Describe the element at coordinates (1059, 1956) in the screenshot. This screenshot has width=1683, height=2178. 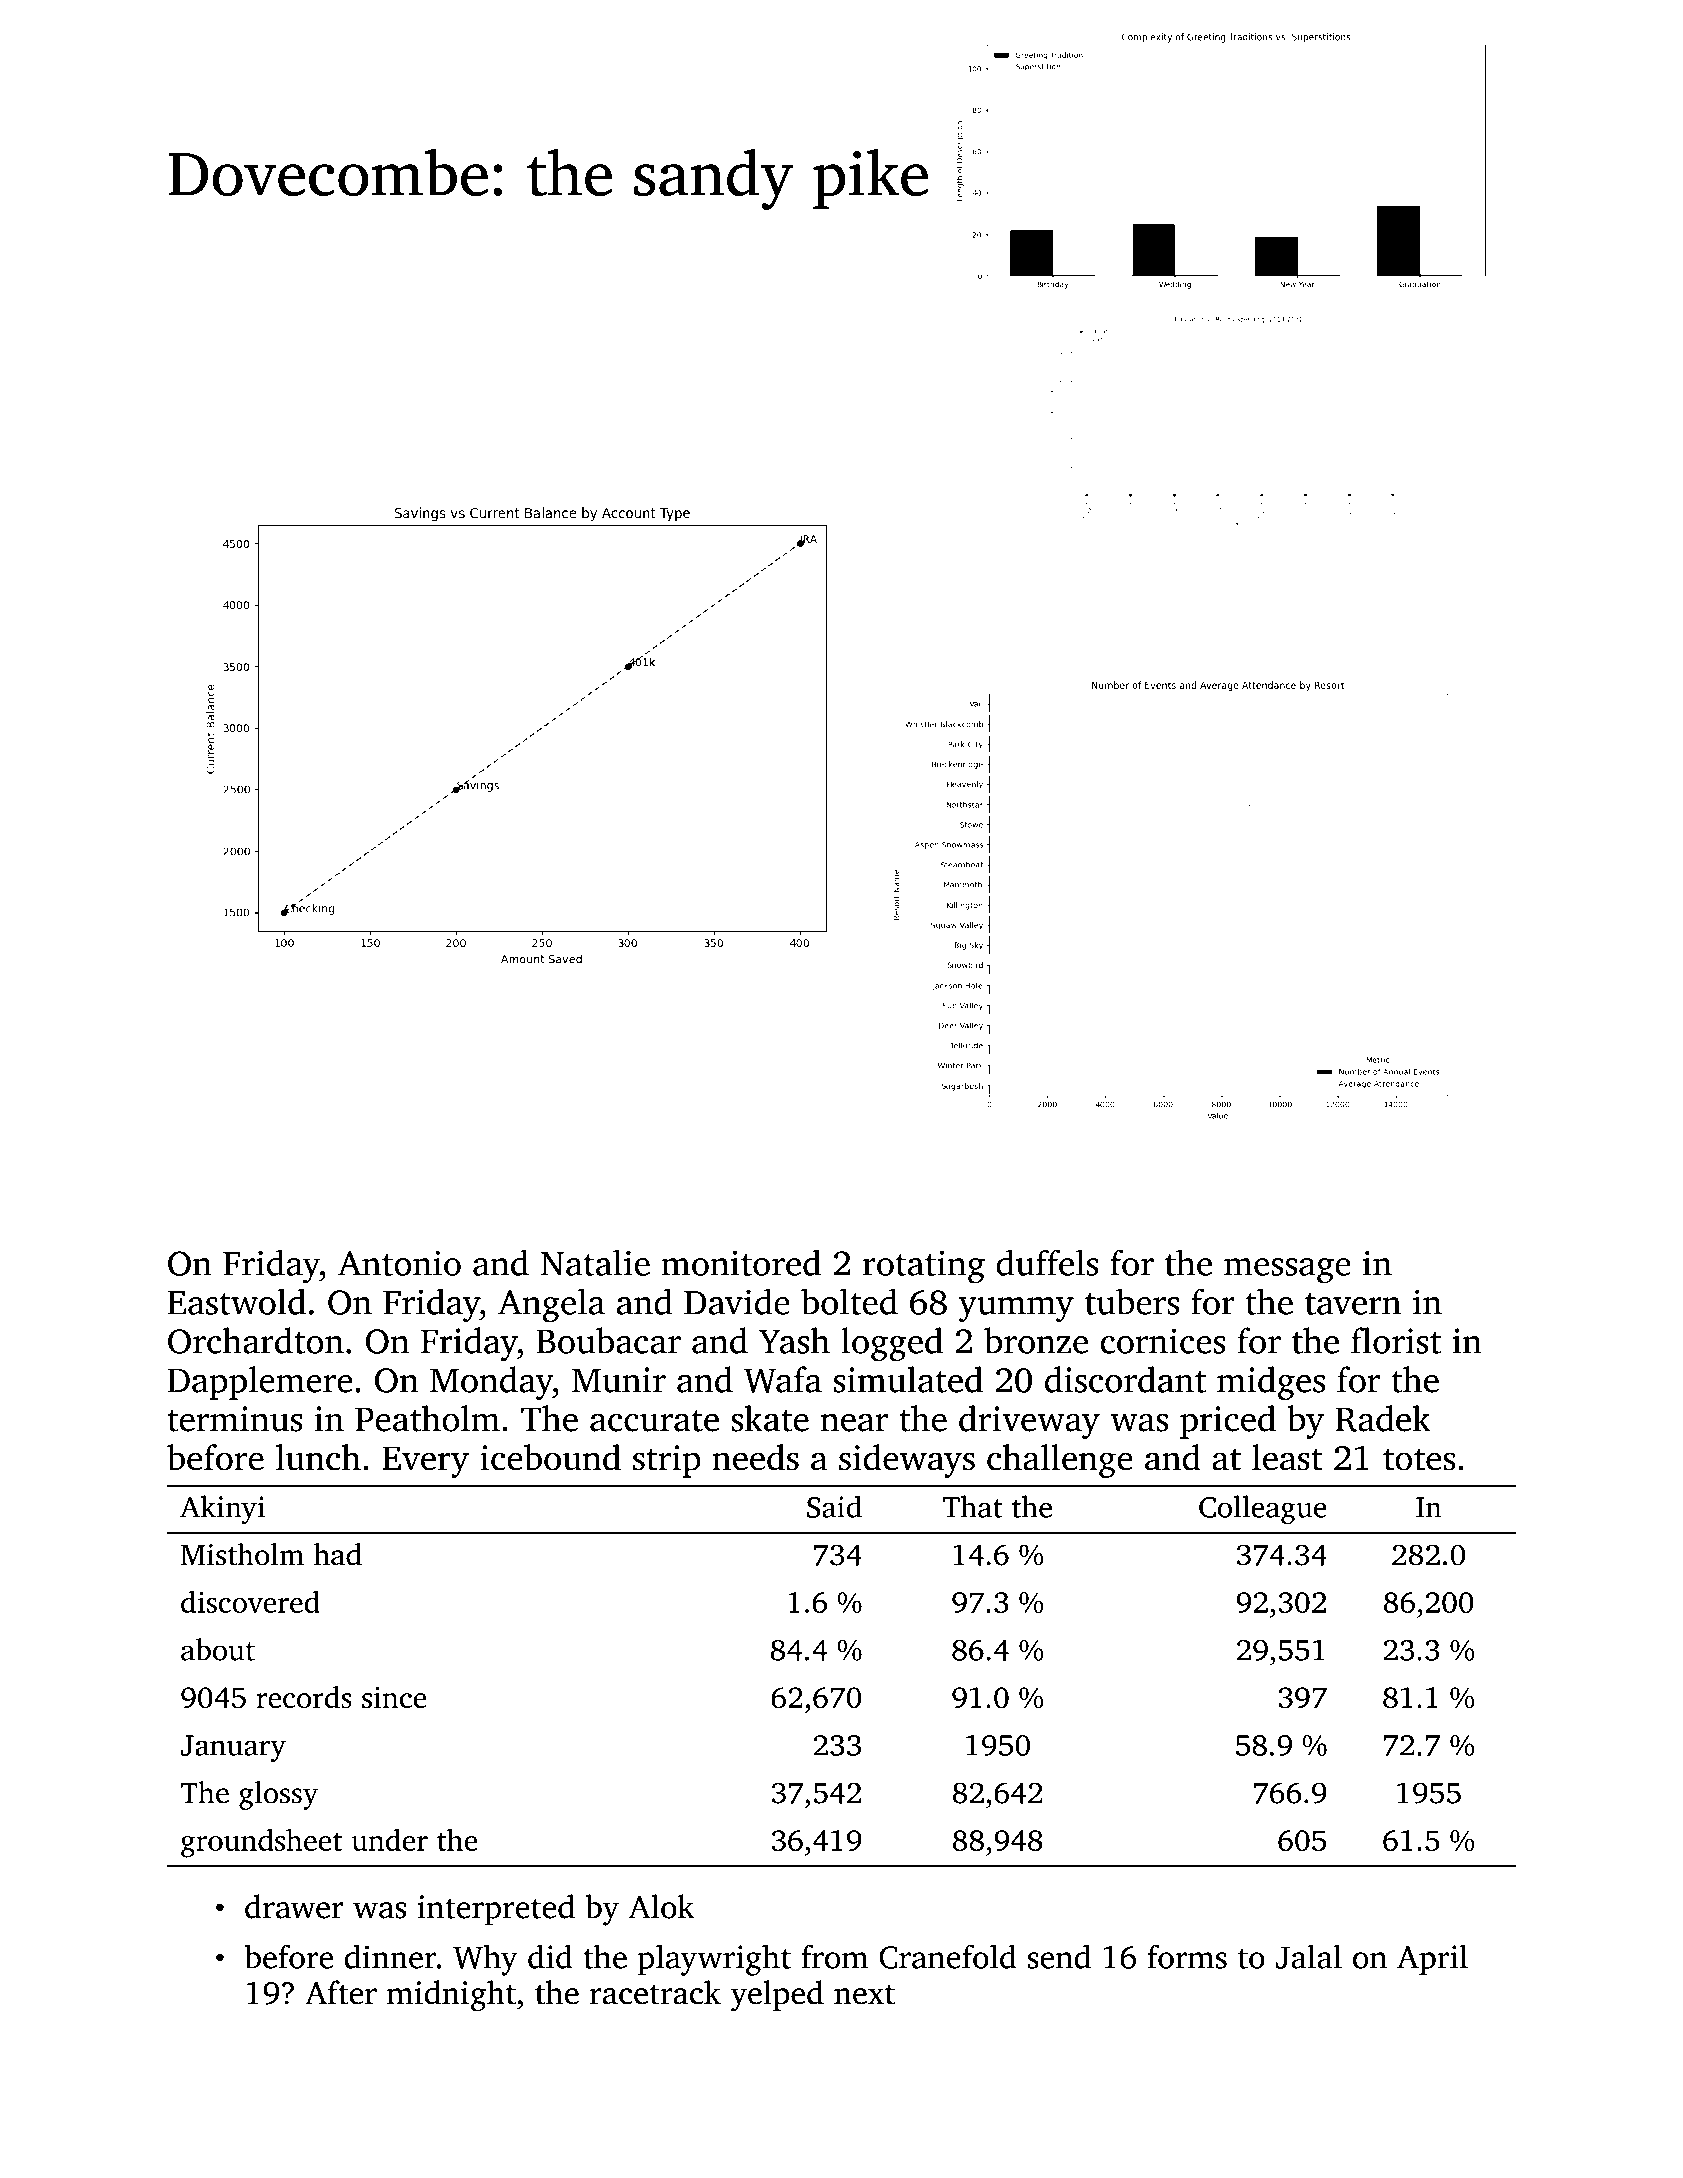
I see `send` at that location.
